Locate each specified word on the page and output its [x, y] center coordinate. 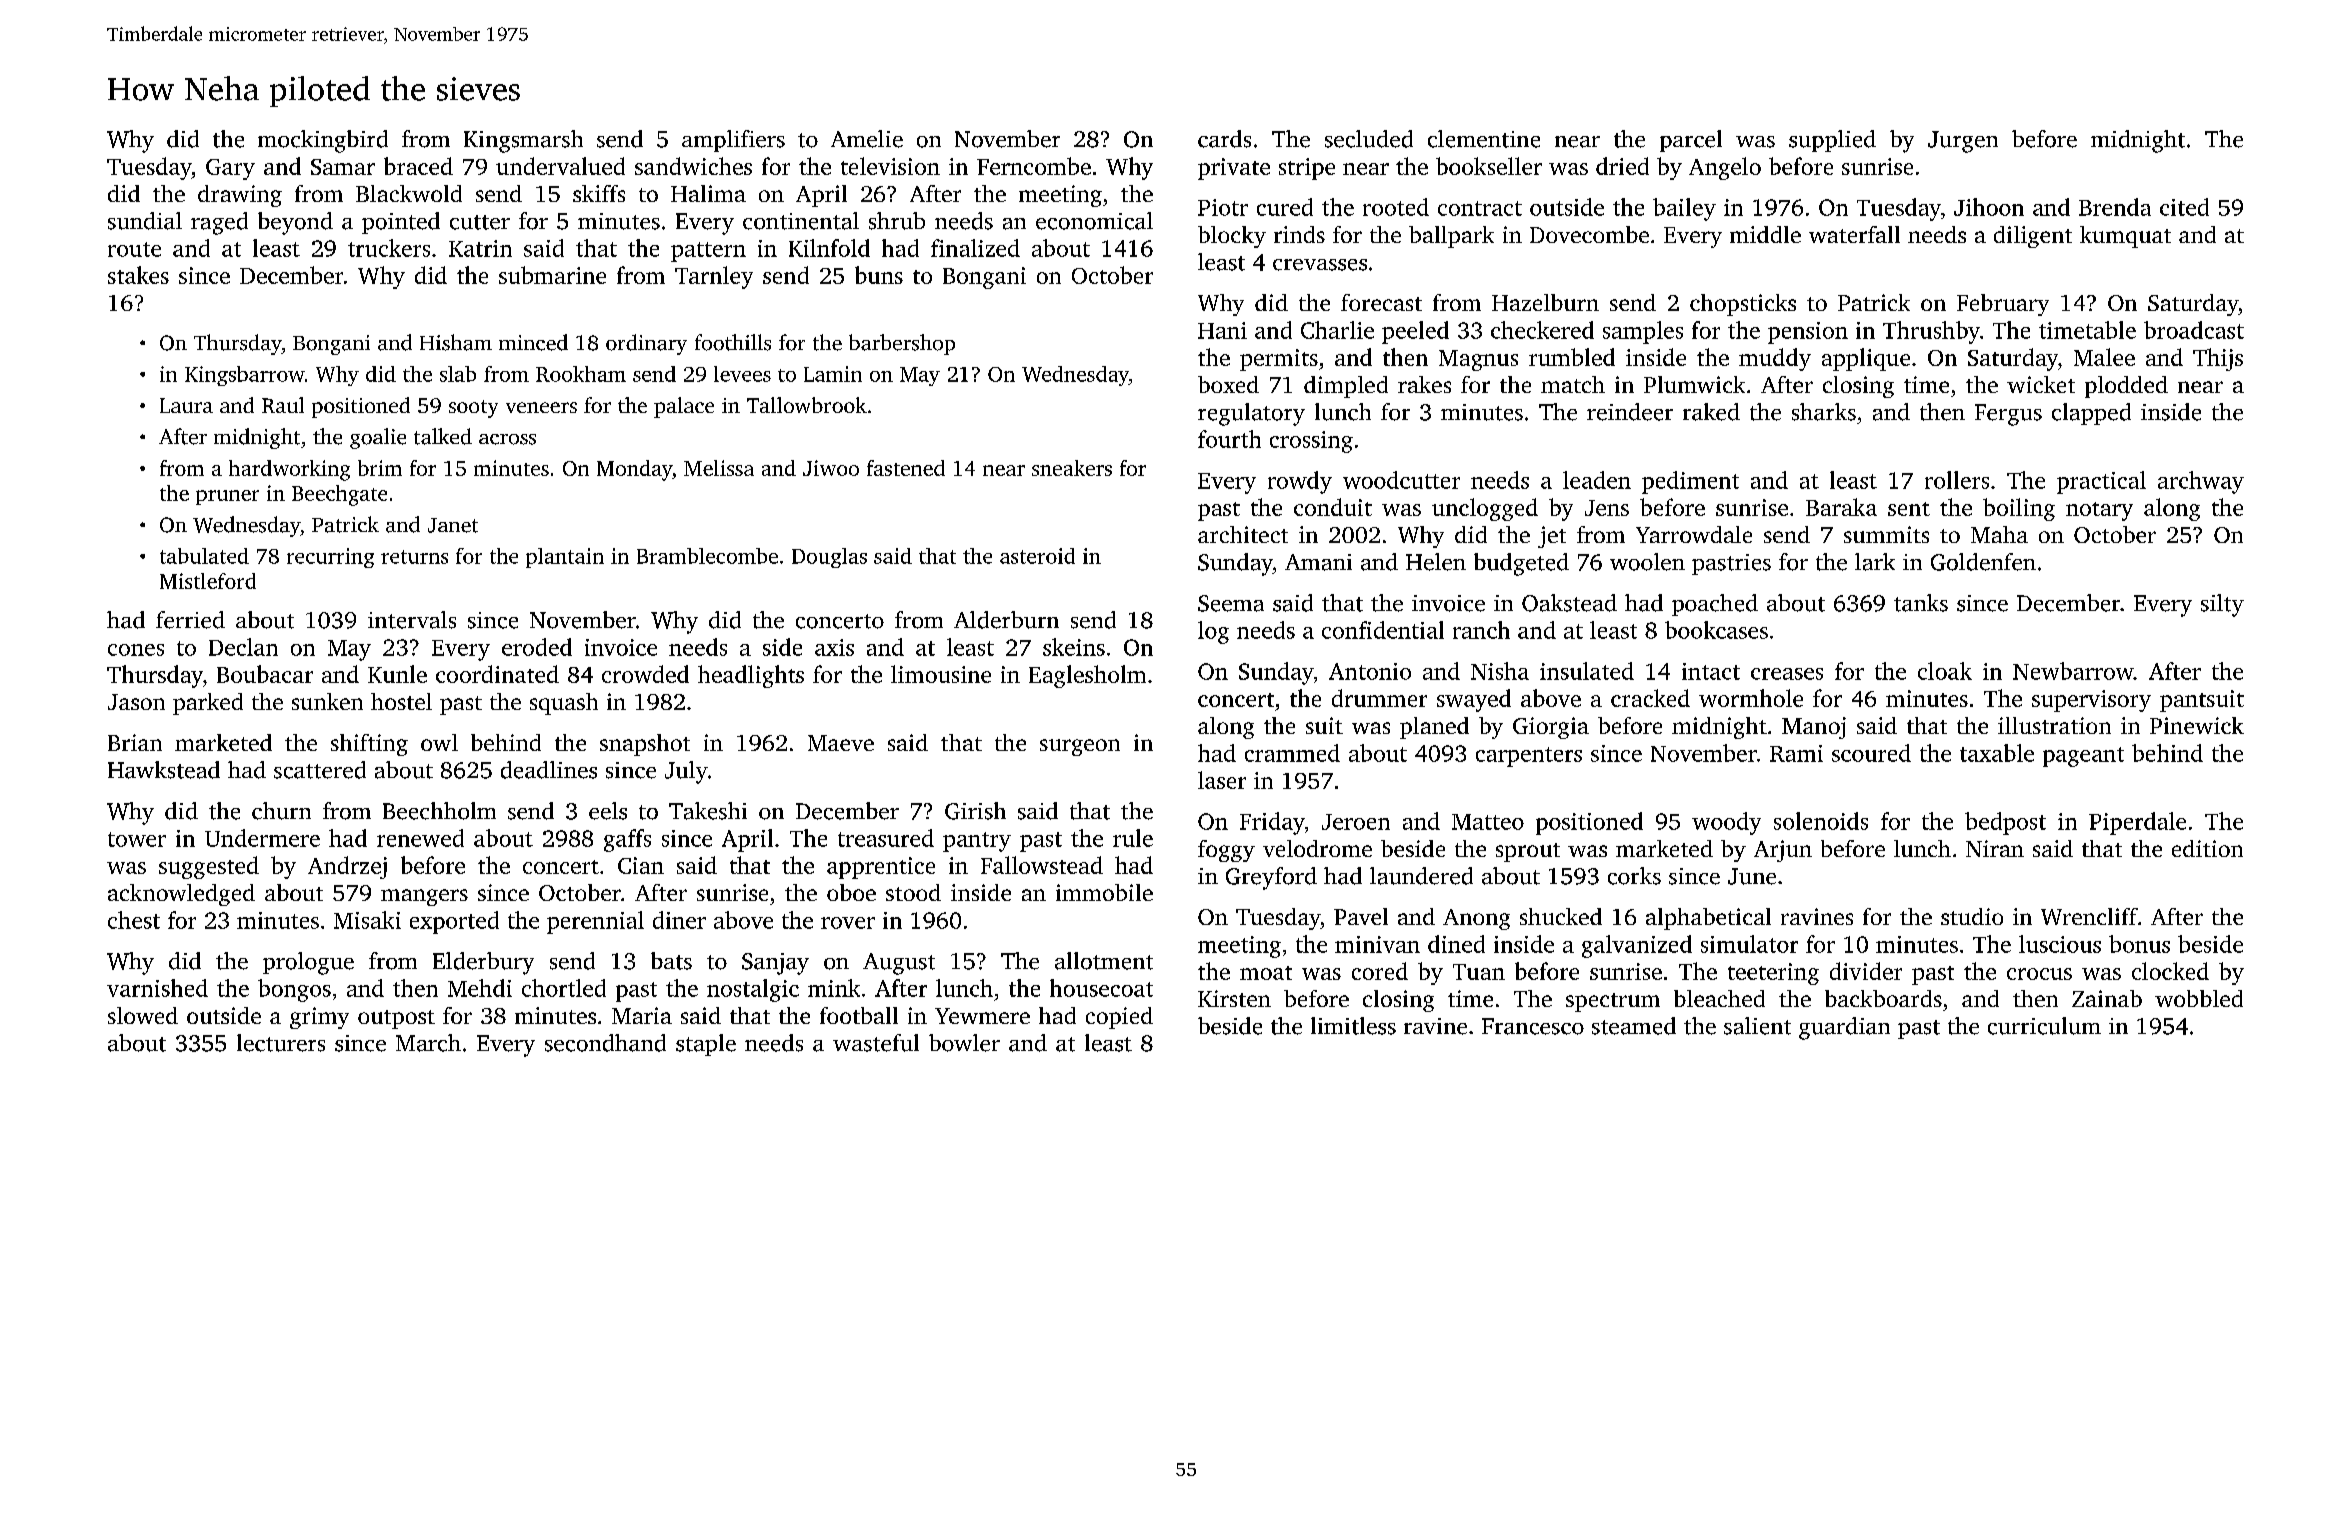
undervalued [560, 166]
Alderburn [1006, 620]
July [686, 772]
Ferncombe [1034, 166]
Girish [975, 811]
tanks [1921, 603]
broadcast [2194, 330]
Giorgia [1551, 728]
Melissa [719, 468]
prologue [308, 963]
